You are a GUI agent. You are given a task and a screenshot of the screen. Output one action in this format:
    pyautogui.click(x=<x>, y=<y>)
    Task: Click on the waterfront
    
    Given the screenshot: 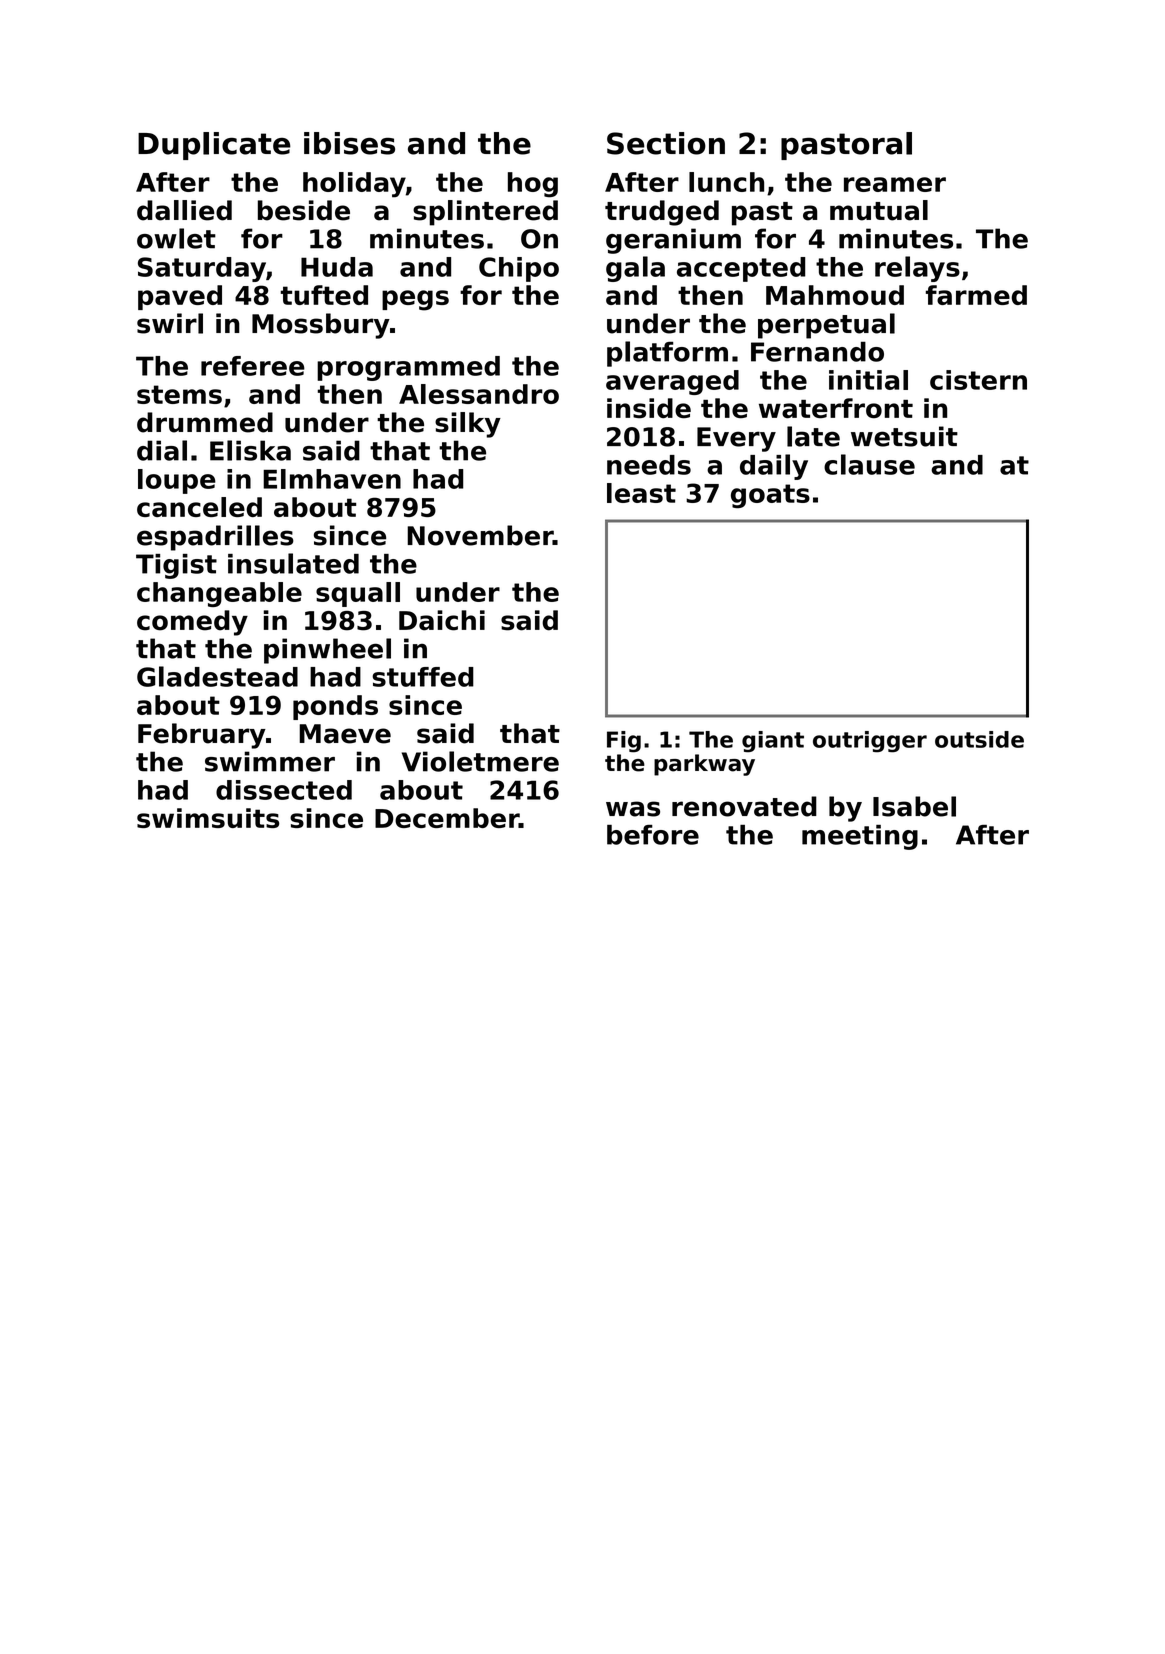 What is the action you would take?
    pyautogui.click(x=836, y=408)
